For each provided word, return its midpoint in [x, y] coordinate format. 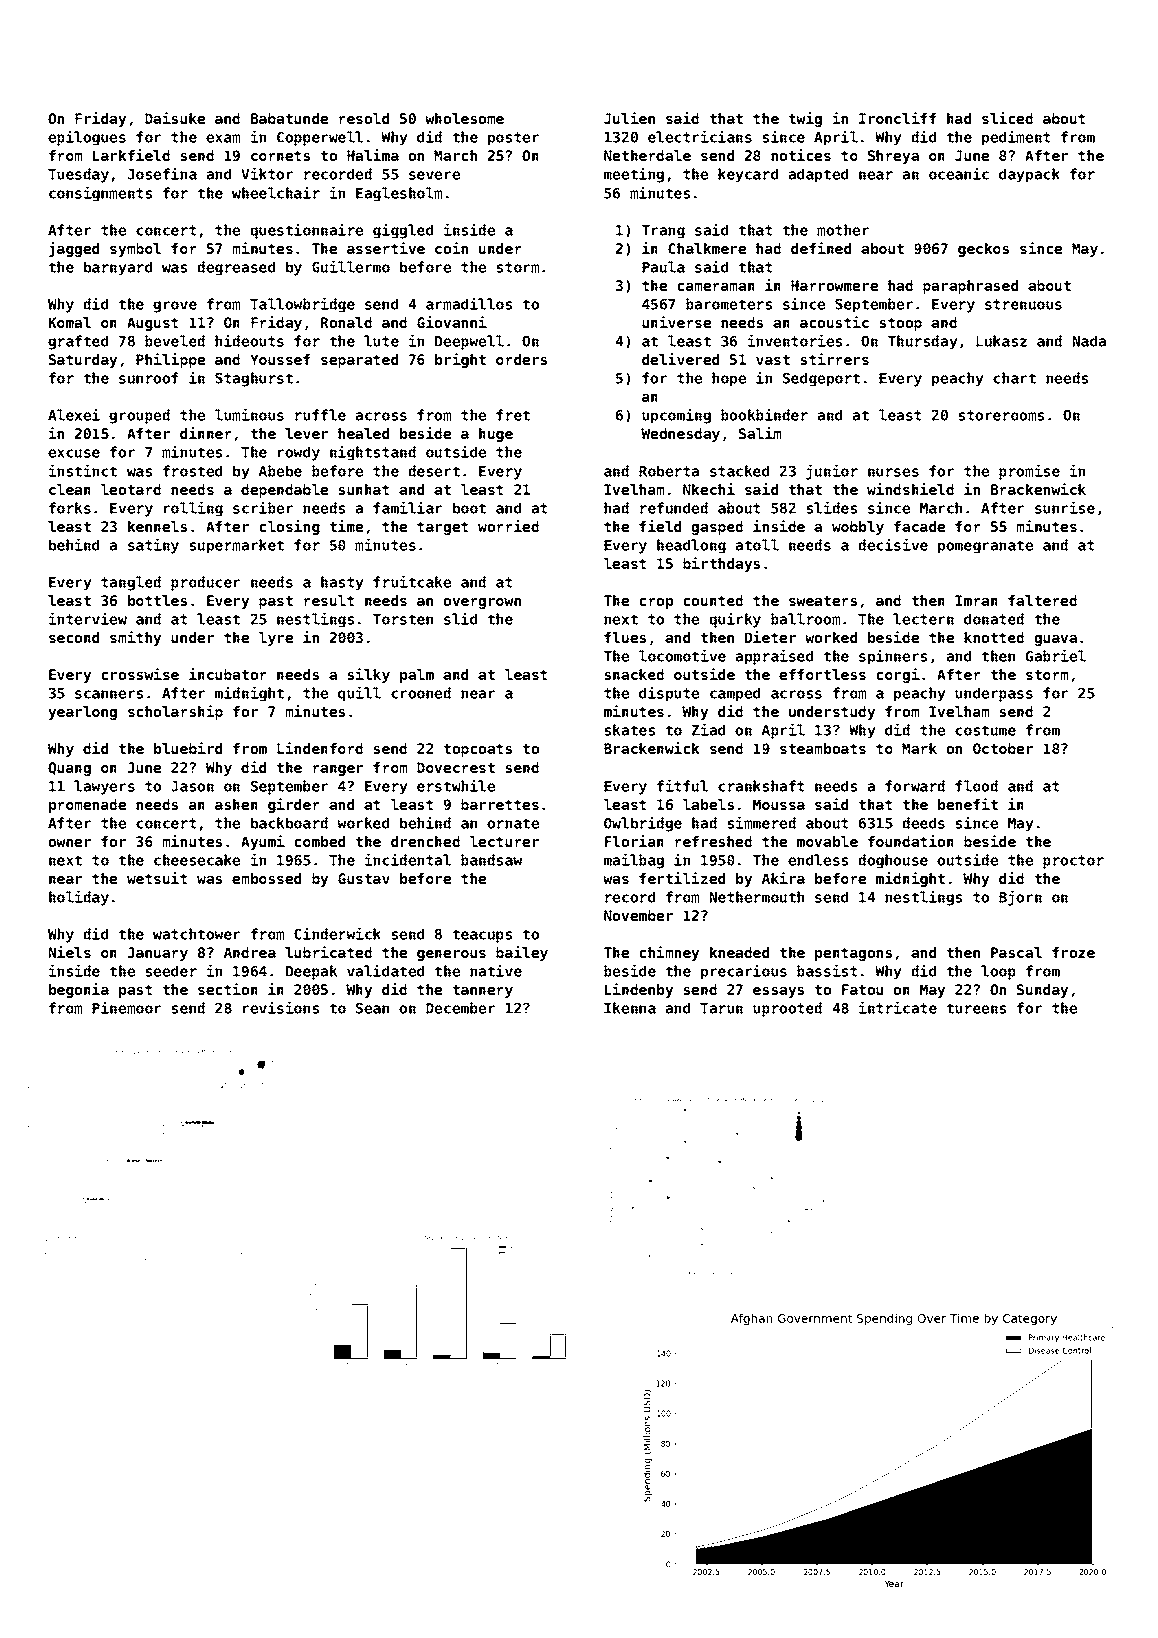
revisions [281, 1007]
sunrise [1065, 507]
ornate [513, 823]
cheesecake [197, 860]
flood [976, 786]
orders [521, 359]
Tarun [721, 1008]
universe [676, 322]
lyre [276, 639]
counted [713, 600]
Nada [1089, 341]
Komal [70, 322]
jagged [74, 249]
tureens [976, 1008]
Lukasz [1001, 341]
